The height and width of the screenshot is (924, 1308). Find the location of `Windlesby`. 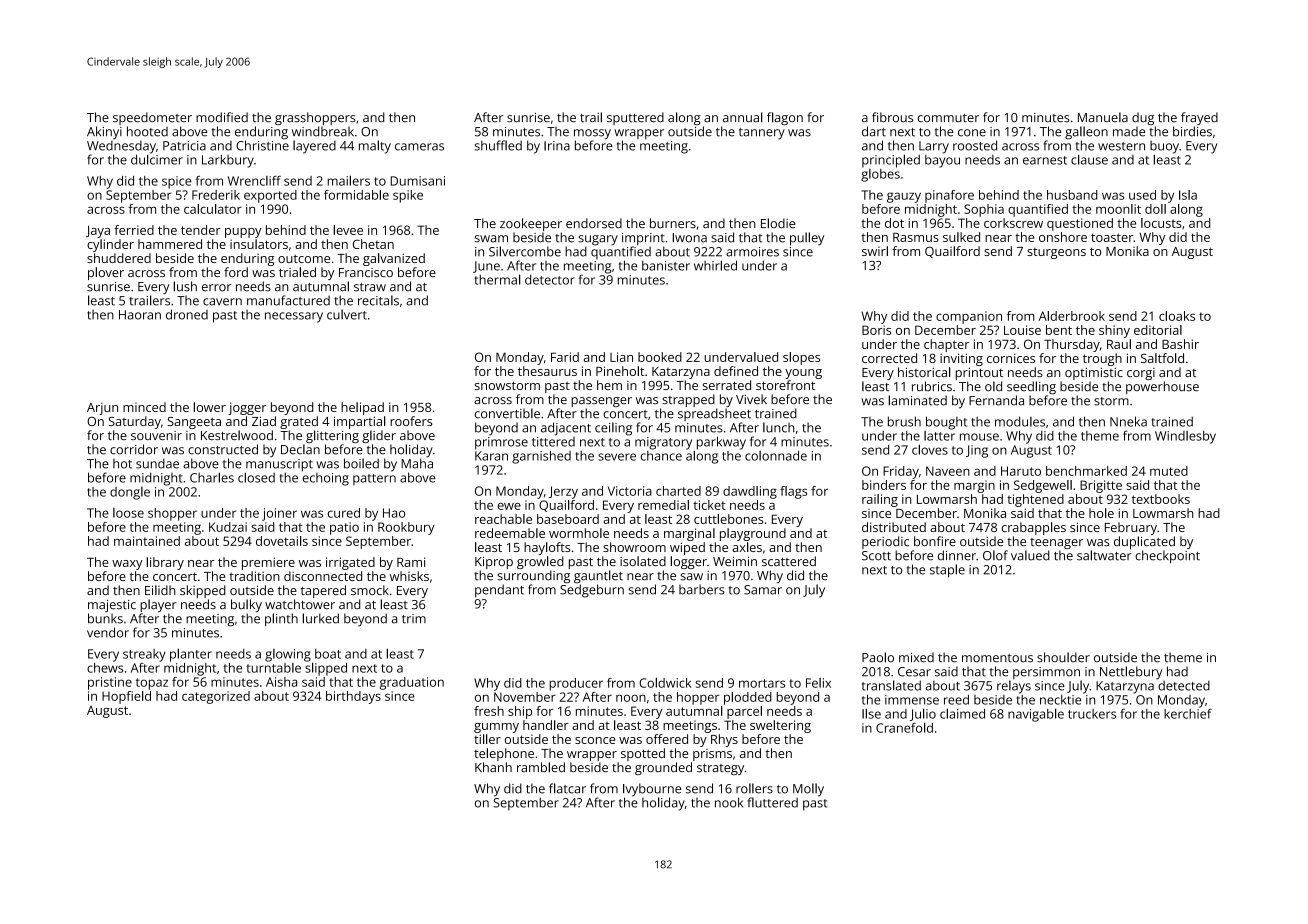

Windlesby is located at coordinates (1185, 437).
